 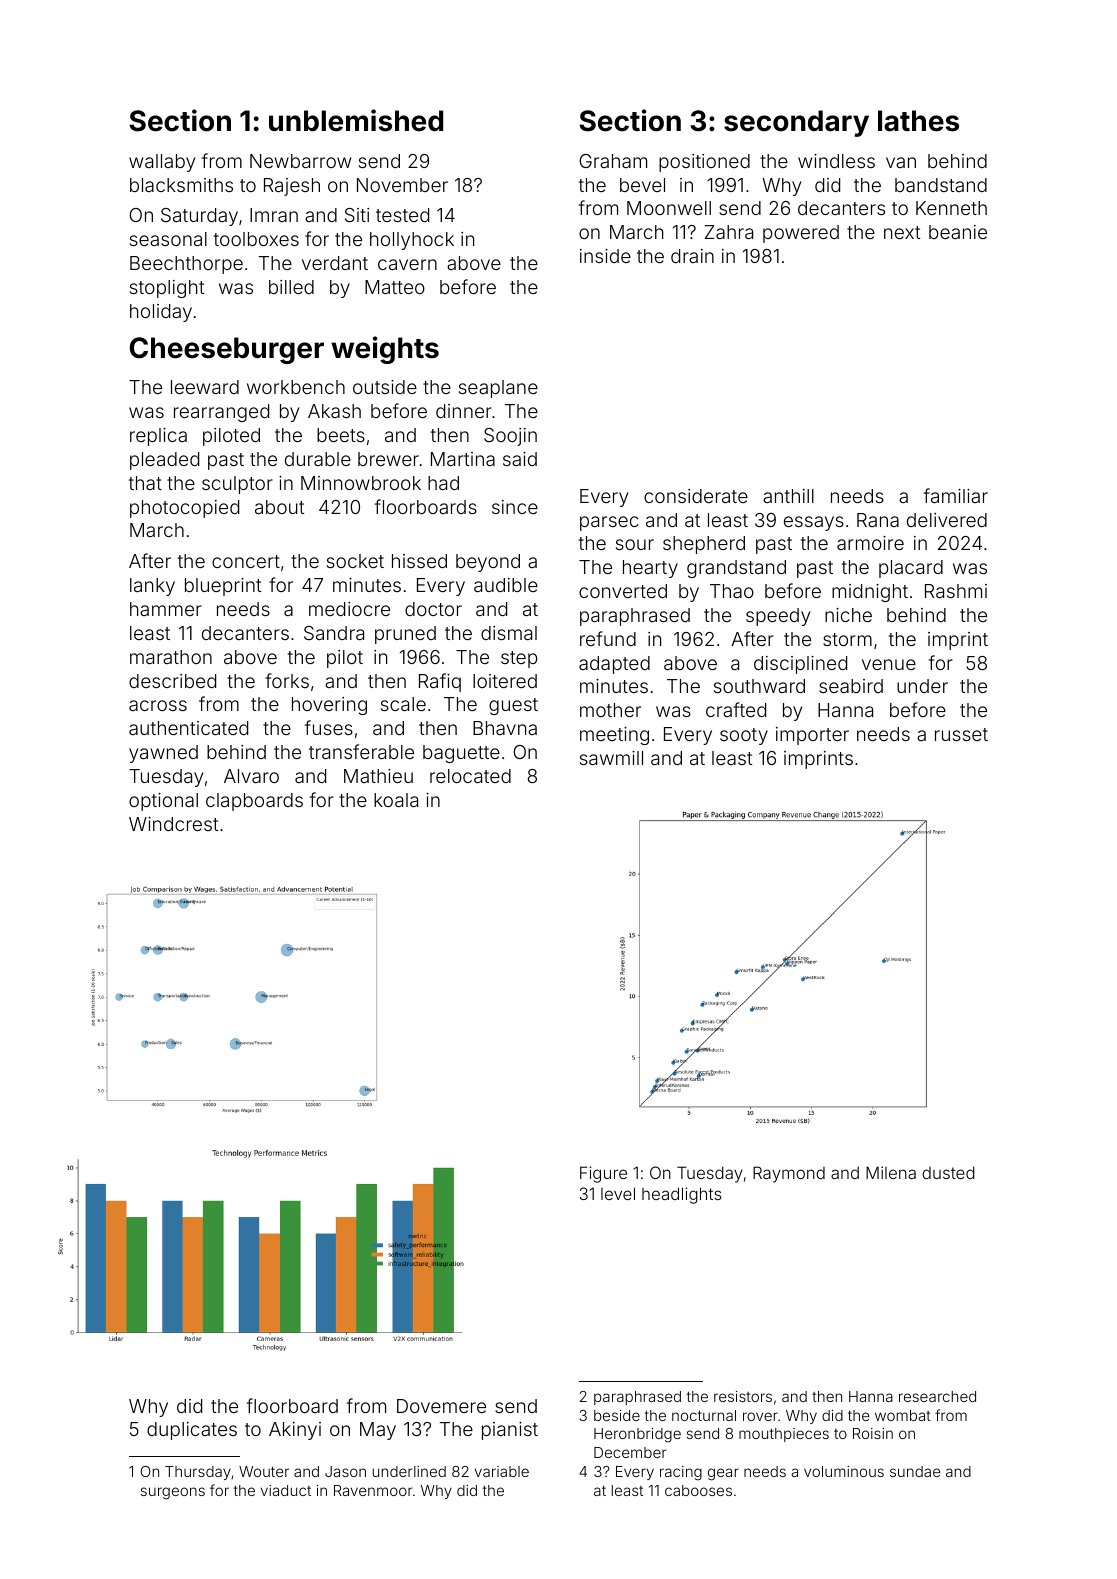 What do you see at coordinates (603, 1174) in the image?
I see `Figure` at bounding box center [603, 1174].
